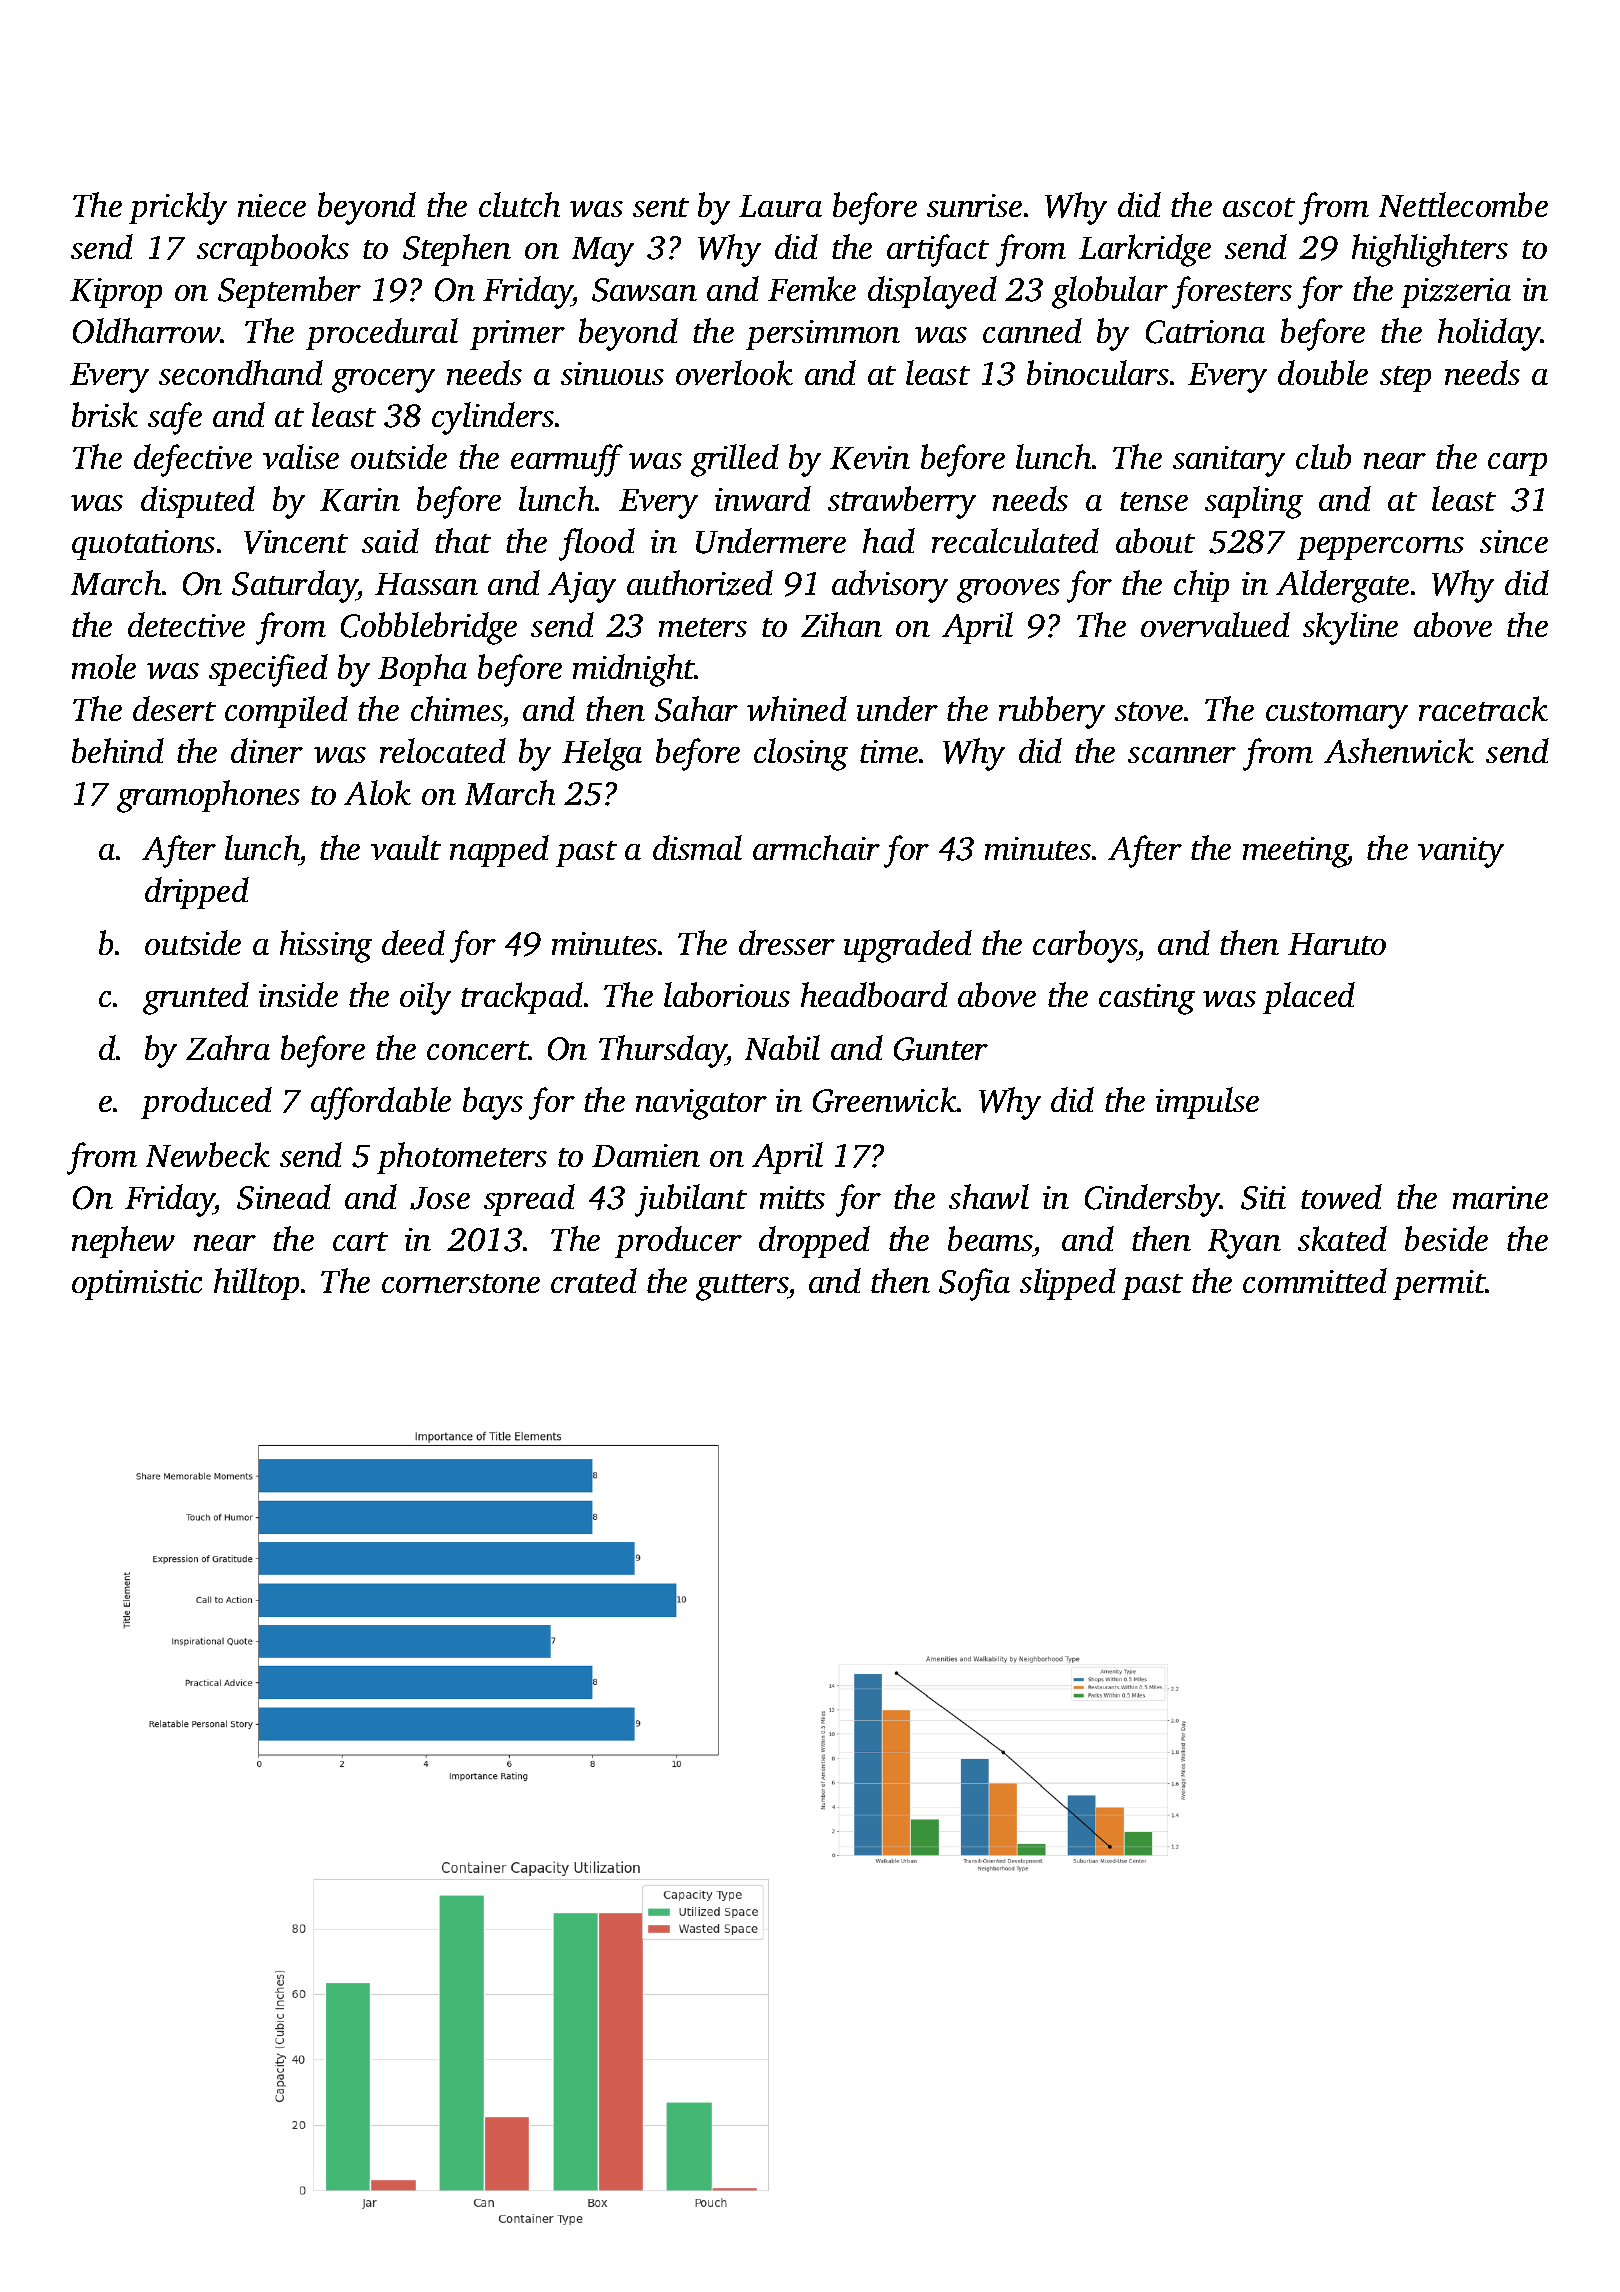 This screenshot has height=2292, width=1620. What do you see at coordinates (1439, 1285) in the screenshot?
I see `permit` at bounding box center [1439, 1285].
